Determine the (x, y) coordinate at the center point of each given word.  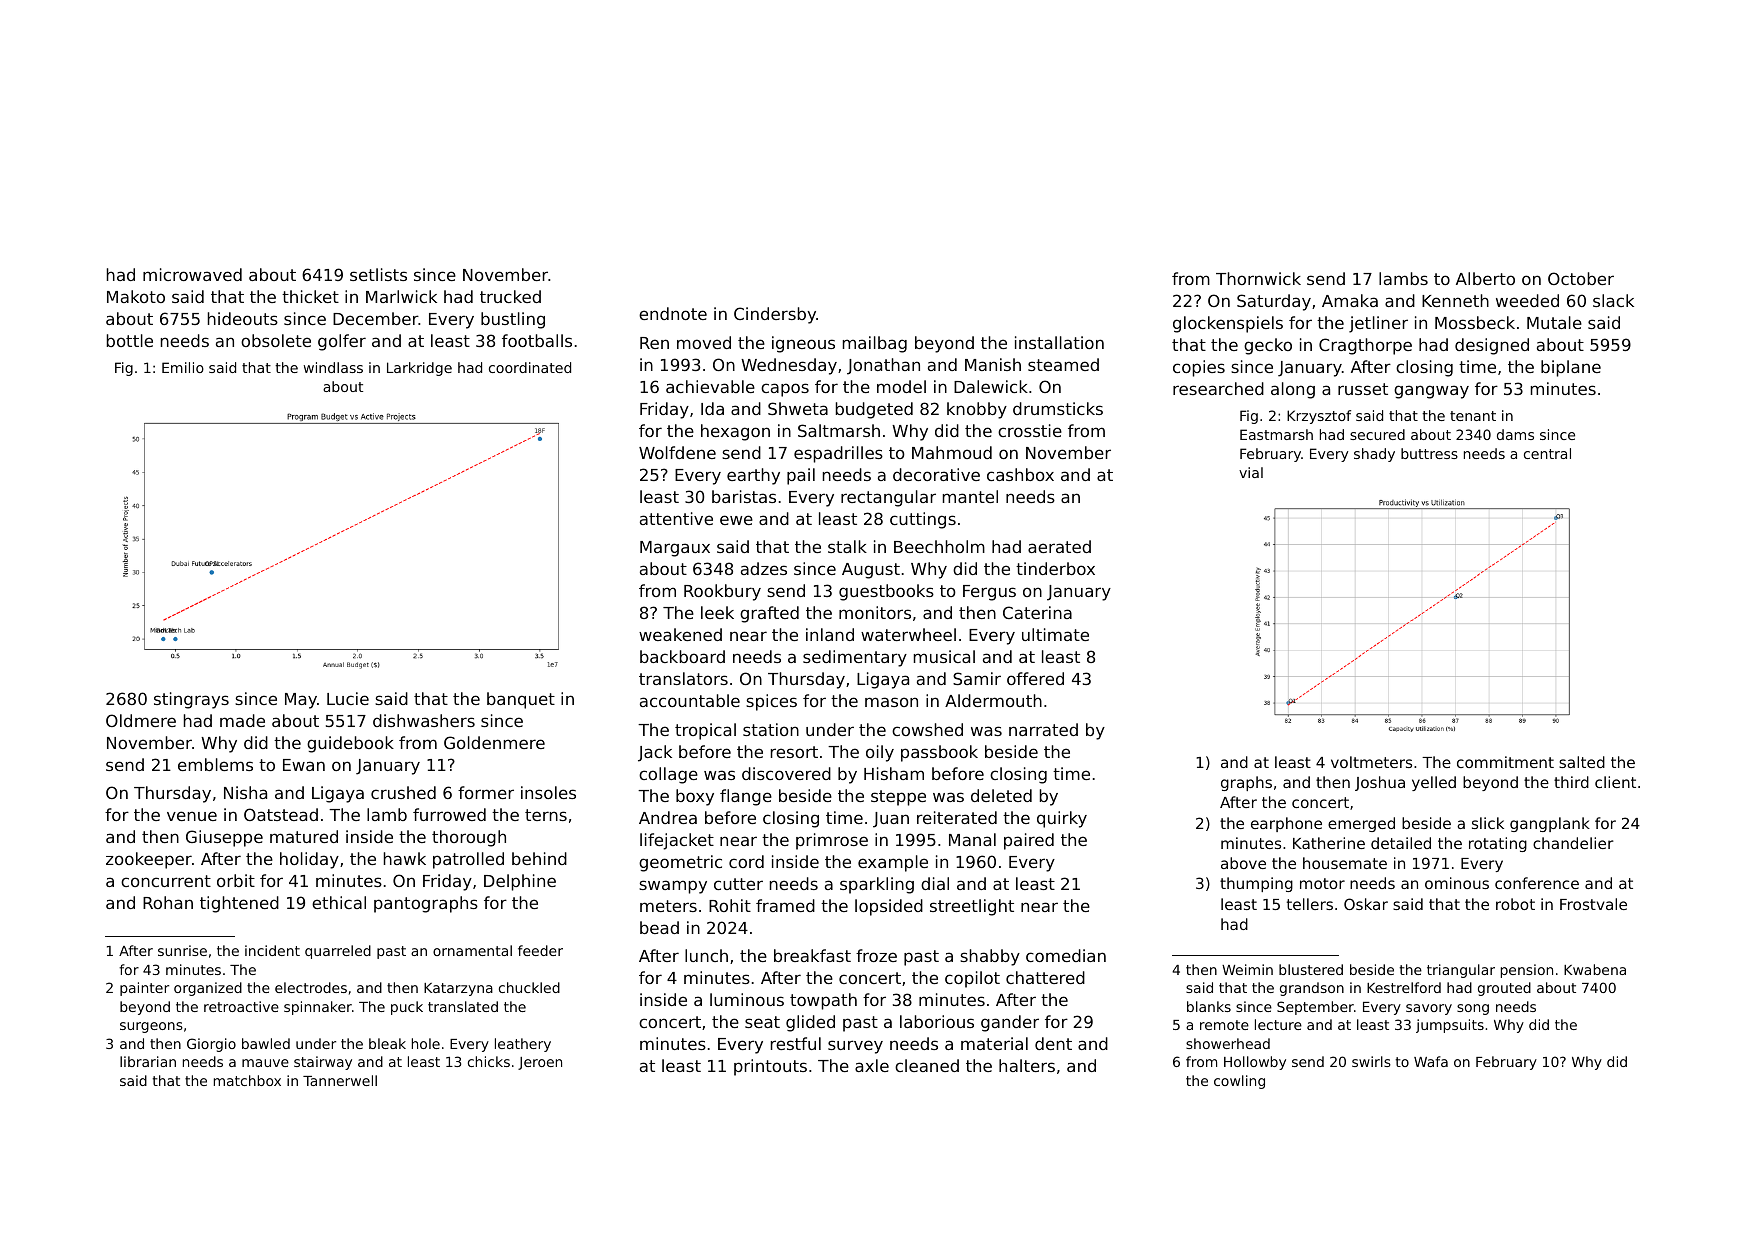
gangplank (1550, 824)
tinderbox (1055, 568)
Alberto (1485, 278)
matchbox (247, 1080)
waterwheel (908, 634)
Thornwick (1258, 278)
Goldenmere (494, 742)
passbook (939, 753)
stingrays (191, 700)
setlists (378, 274)
